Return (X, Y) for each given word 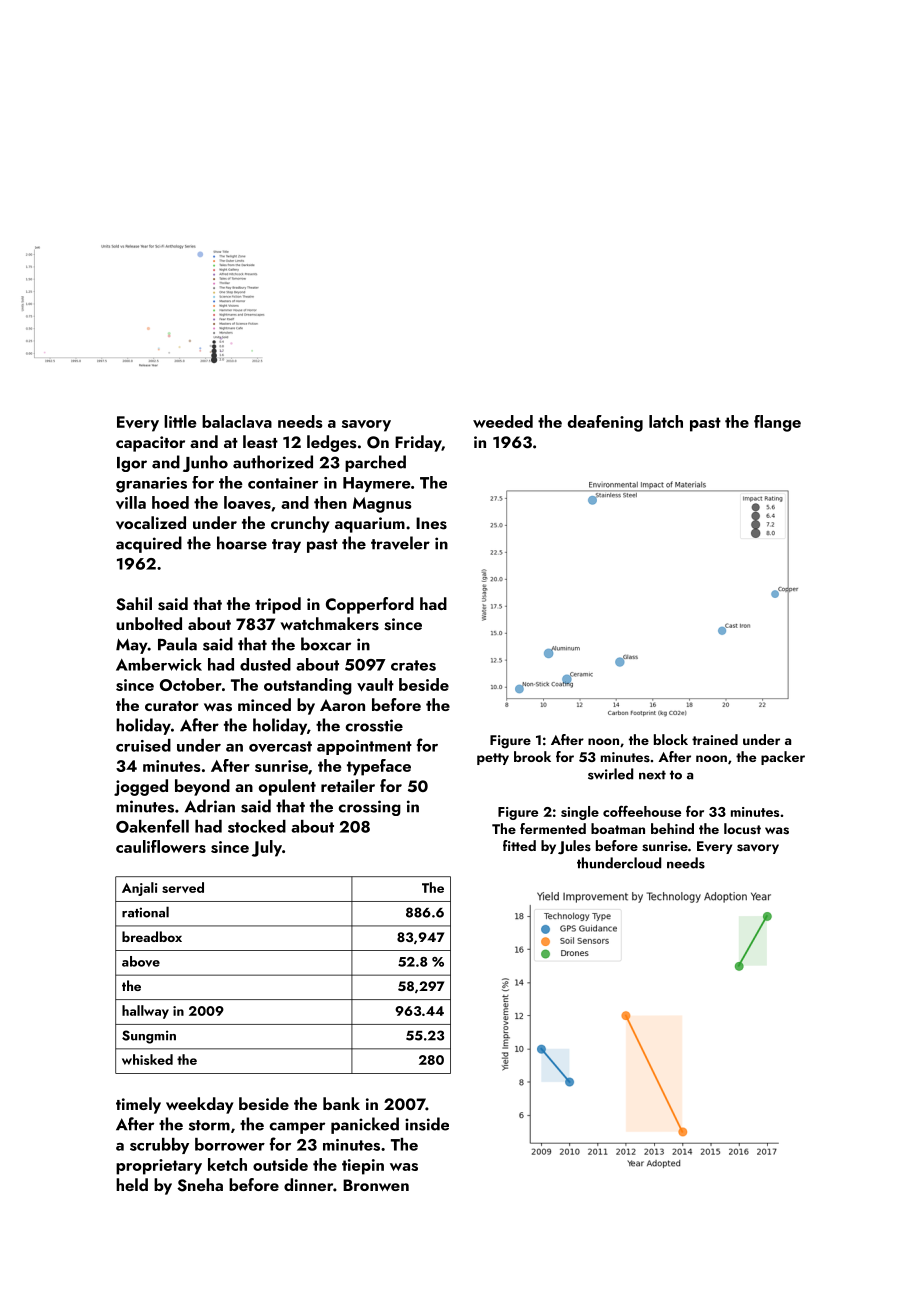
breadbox (152, 936)
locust (742, 829)
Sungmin (149, 1037)
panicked (365, 1125)
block (671, 739)
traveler (400, 543)
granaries (151, 485)
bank (341, 1103)
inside (427, 1124)
